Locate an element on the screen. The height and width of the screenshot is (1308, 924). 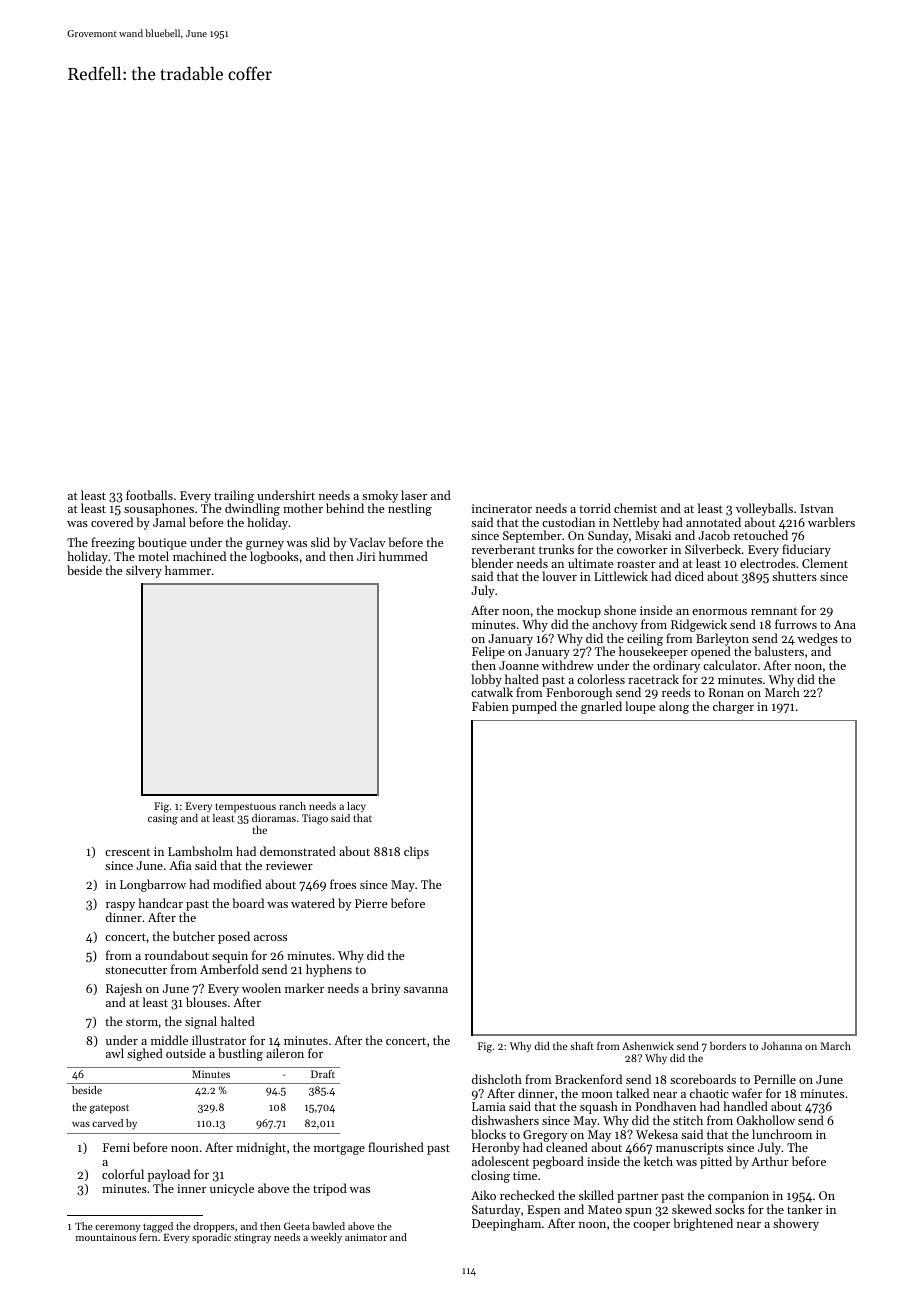
volleyballs is located at coordinates (764, 509).
